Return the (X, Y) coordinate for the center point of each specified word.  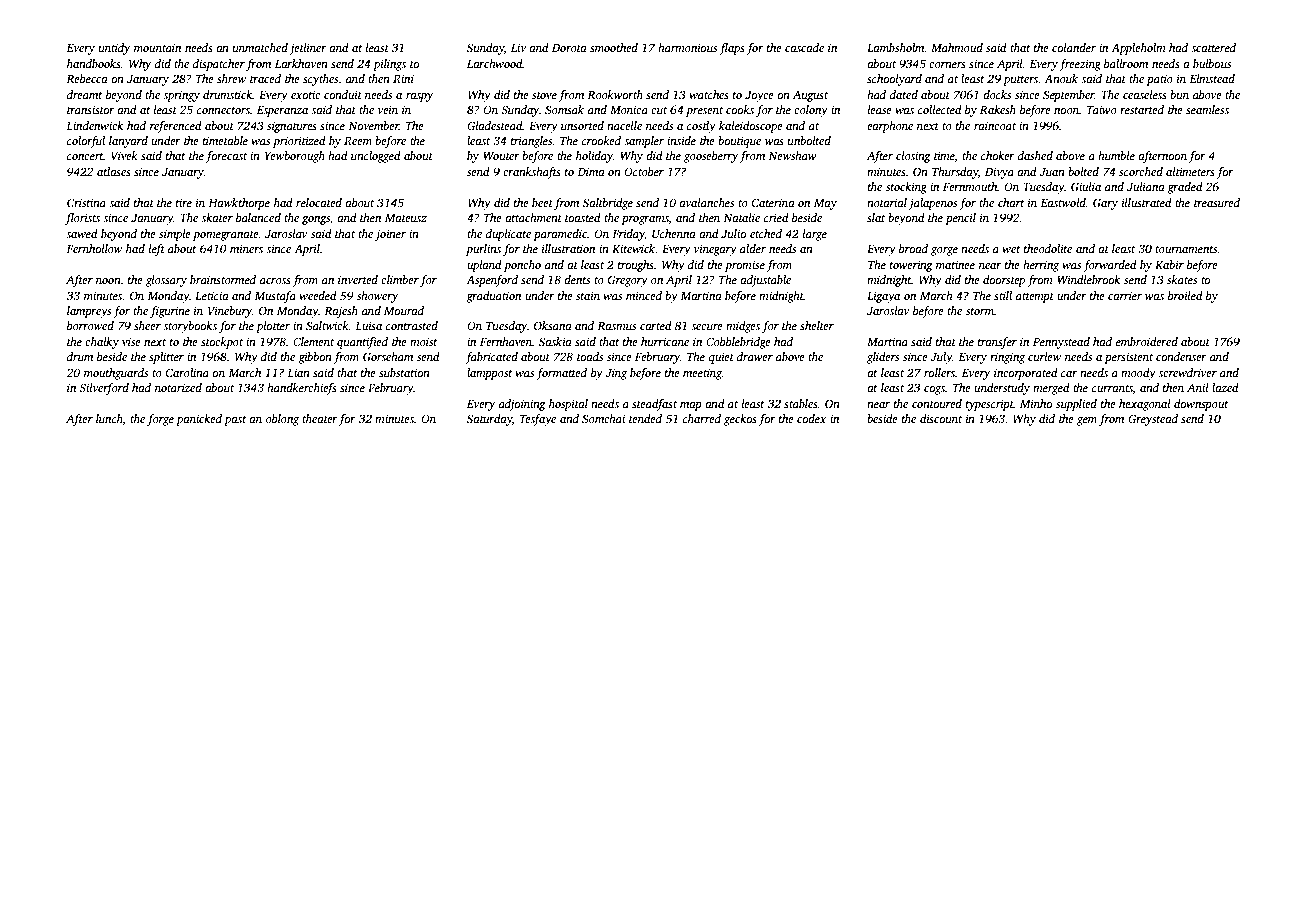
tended (645, 418)
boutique (739, 142)
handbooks (94, 63)
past (235, 421)
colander (1074, 47)
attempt (1035, 298)
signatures (292, 127)
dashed (1035, 155)
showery (377, 297)
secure (707, 327)
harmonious (687, 47)
